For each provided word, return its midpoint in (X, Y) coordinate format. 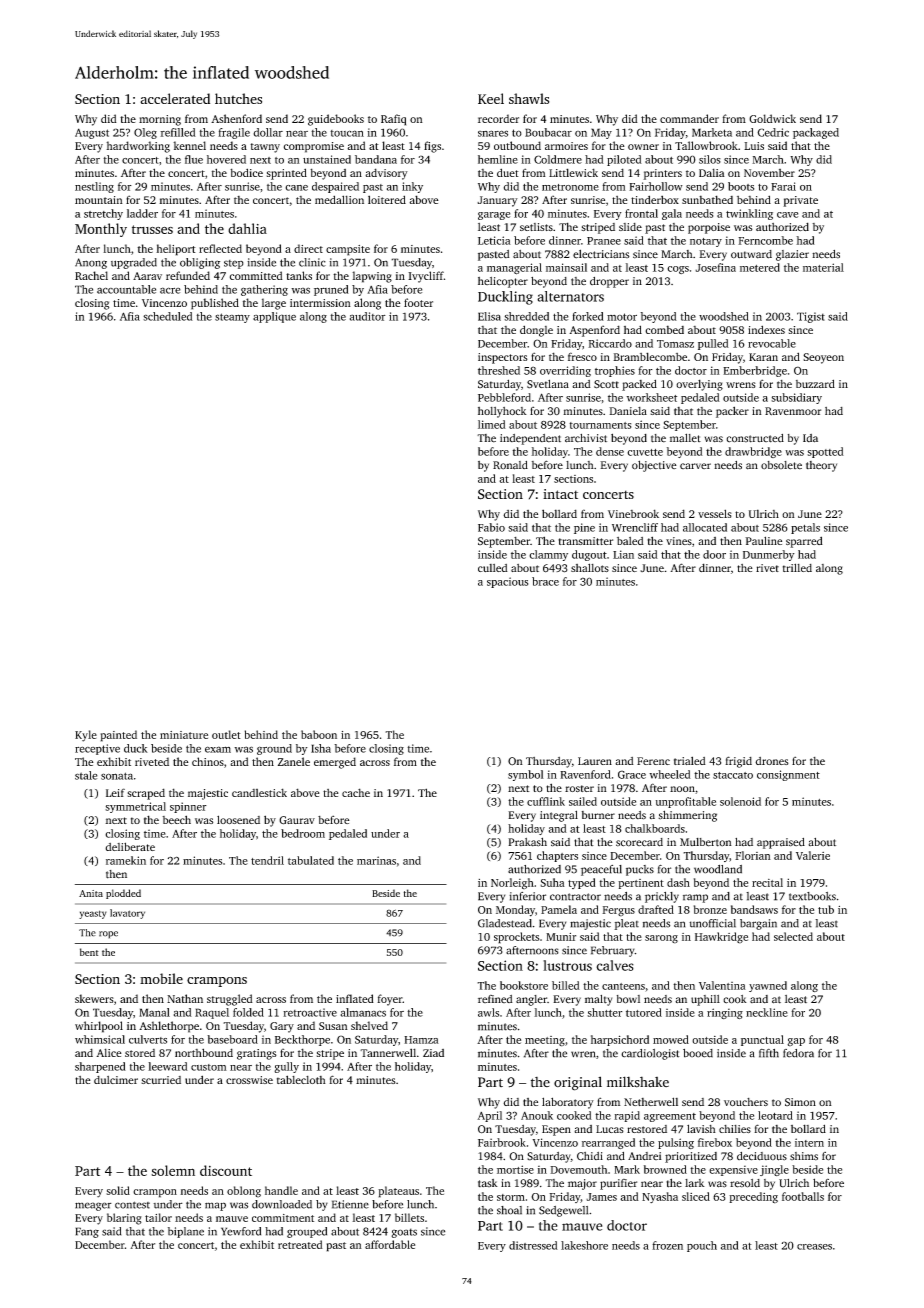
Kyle (86, 736)
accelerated (175, 98)
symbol (526, 775)
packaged (816, 133)
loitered (387, 199)
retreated (300, 1244)
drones (772, 761)
